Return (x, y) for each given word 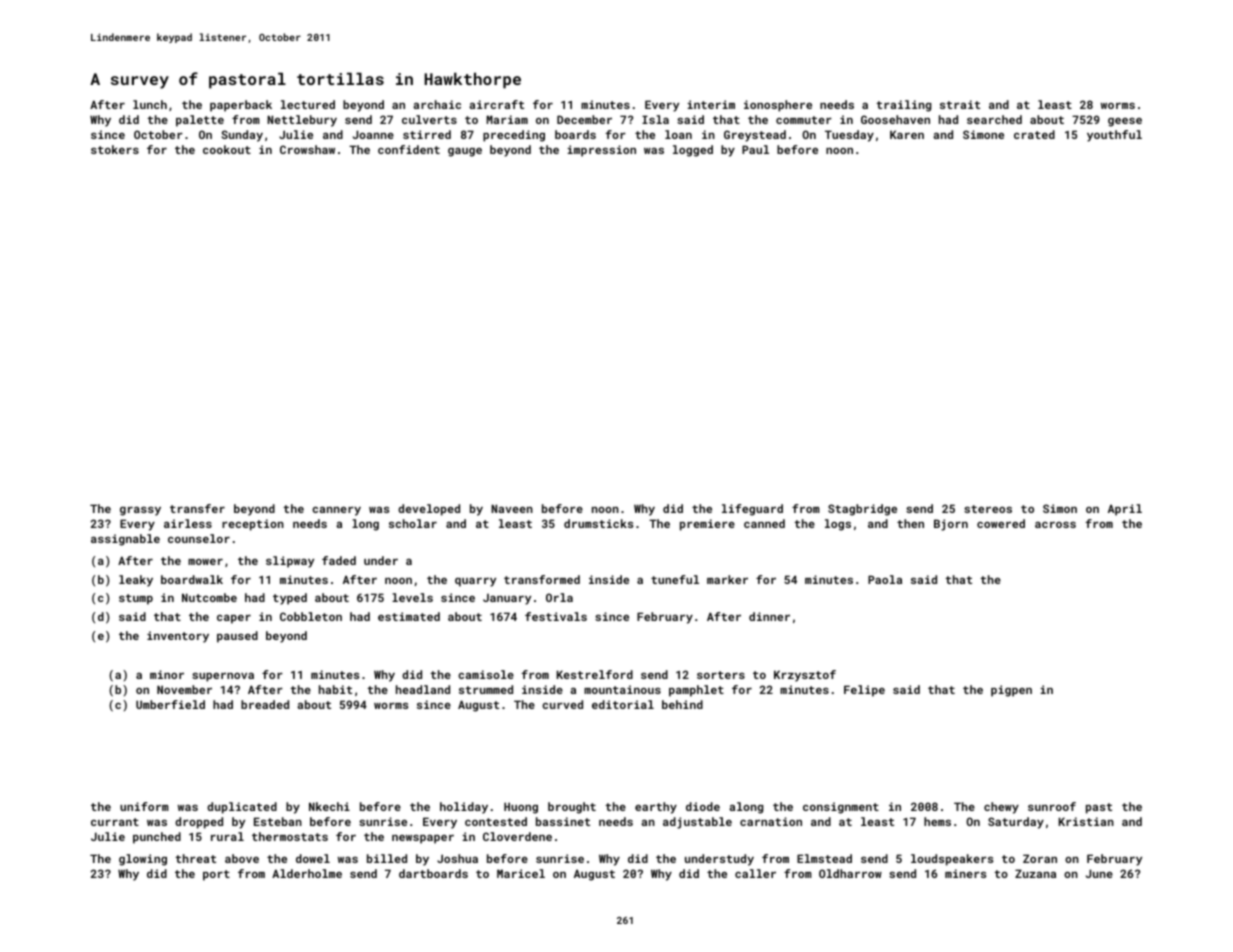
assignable (125, 540)
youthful (1114, 136)
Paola (885, 579)
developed (429, 510)
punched (157, 838)
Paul (755, 149)
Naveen (512, 508)
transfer (197, 508)
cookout (227, 149)
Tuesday (849, 136)
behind (682, 704)
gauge (465, 152)
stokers (115, 149)
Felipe (864, 691)
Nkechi (329, 806)
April (1125, 510)
